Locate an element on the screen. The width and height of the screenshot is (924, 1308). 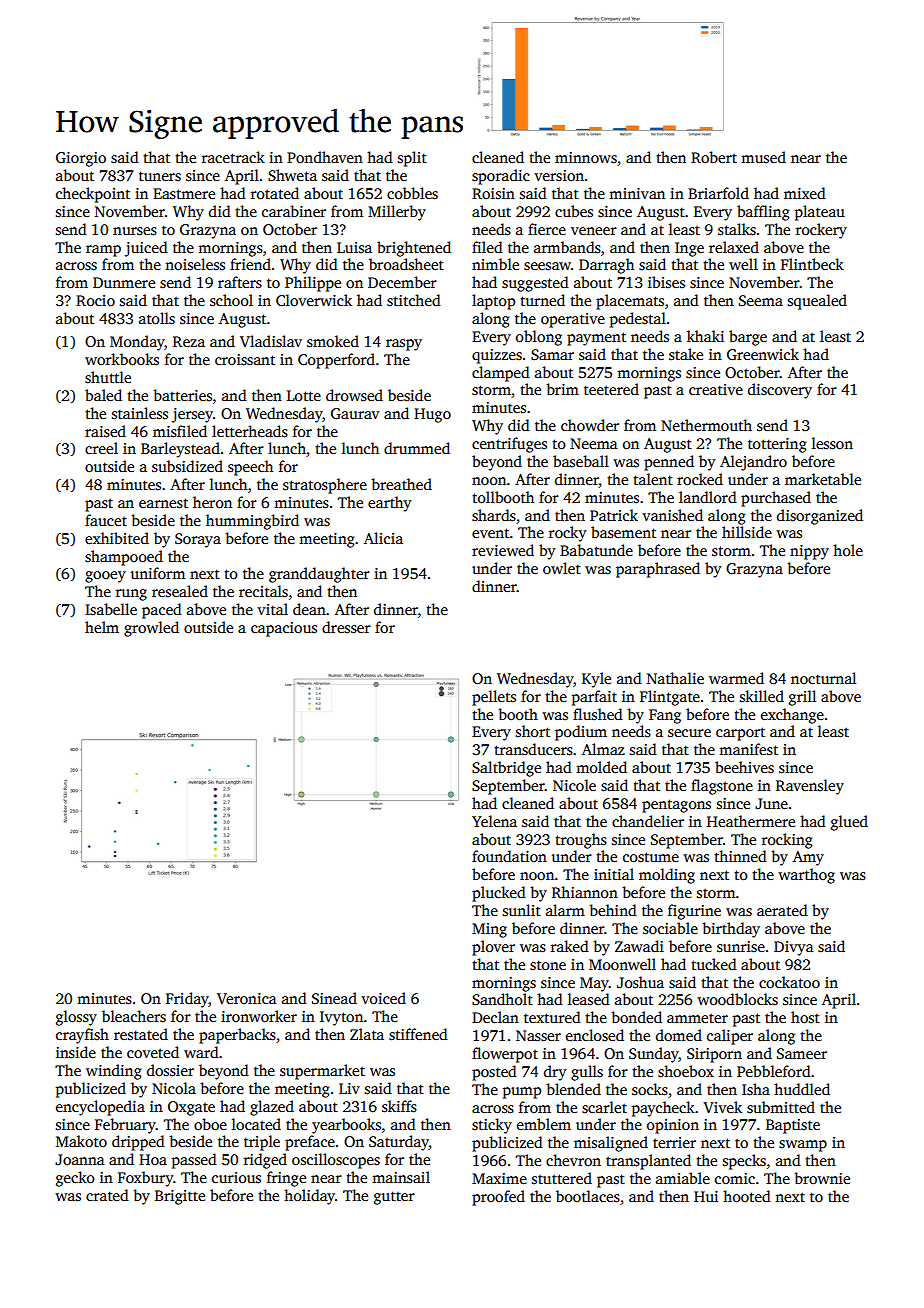
Saltbridge is located at coordinates (506, 769).
